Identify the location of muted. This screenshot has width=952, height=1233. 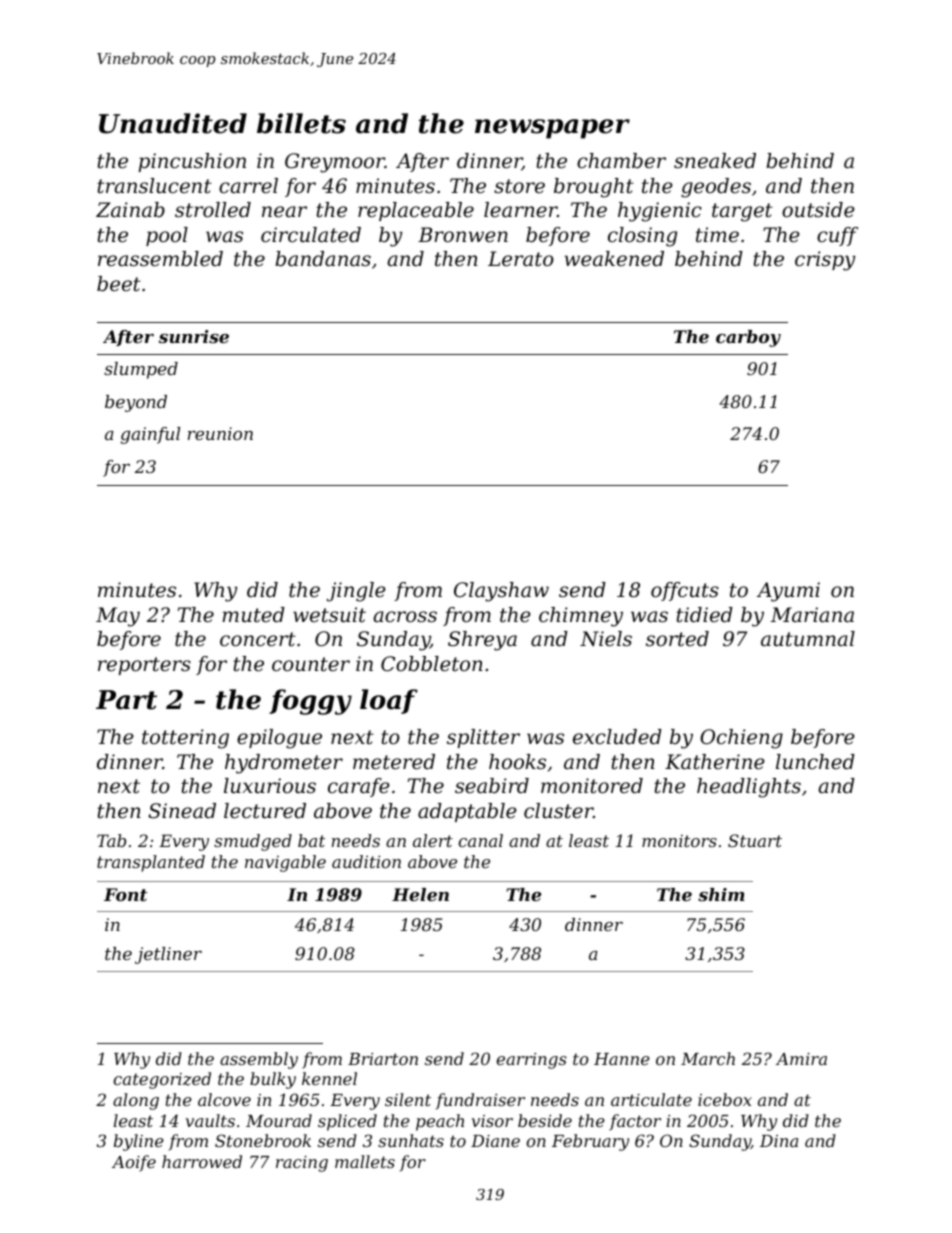
(253, 615).
